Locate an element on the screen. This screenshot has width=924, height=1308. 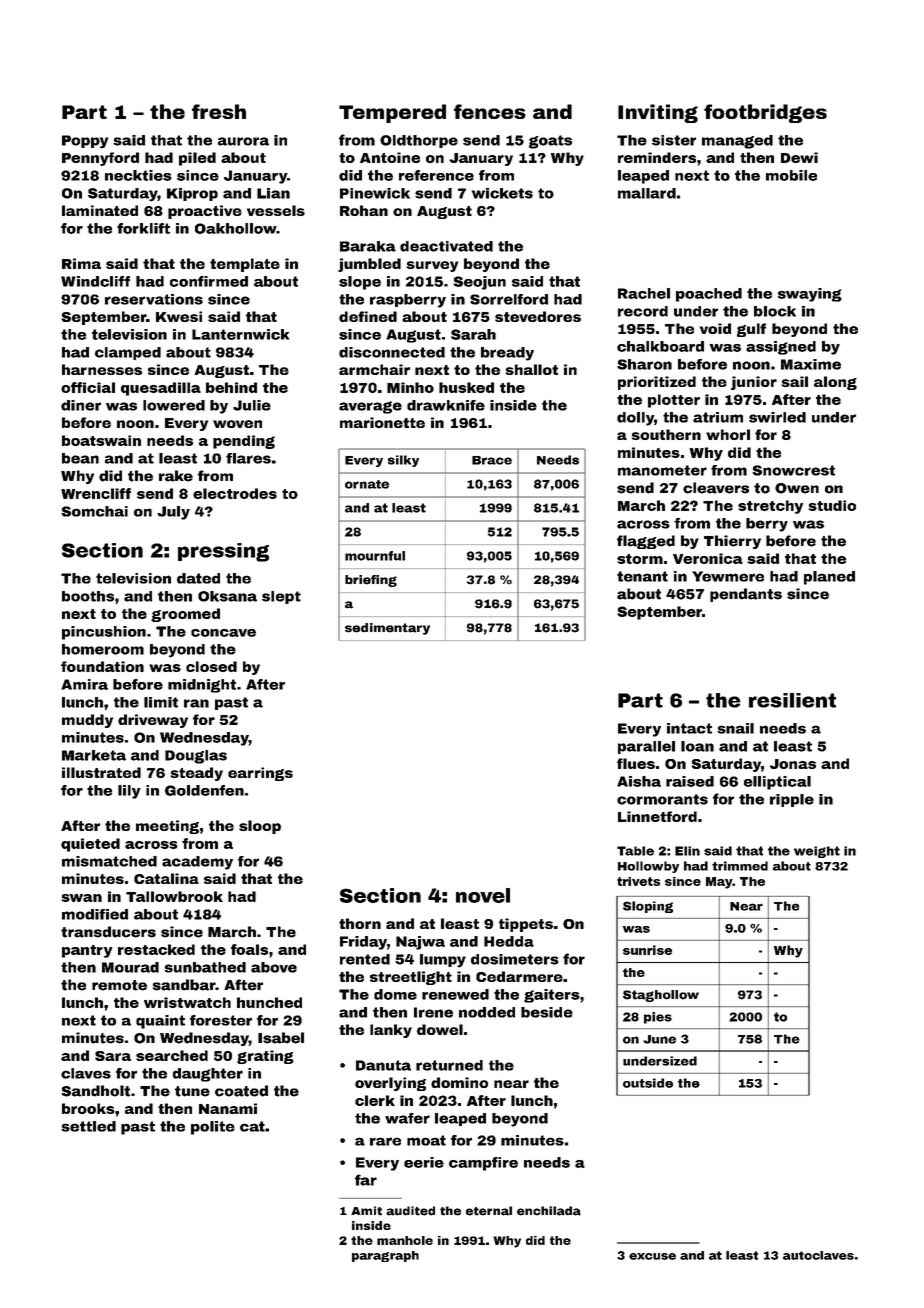
novel is located at coordinates (483, 895).
